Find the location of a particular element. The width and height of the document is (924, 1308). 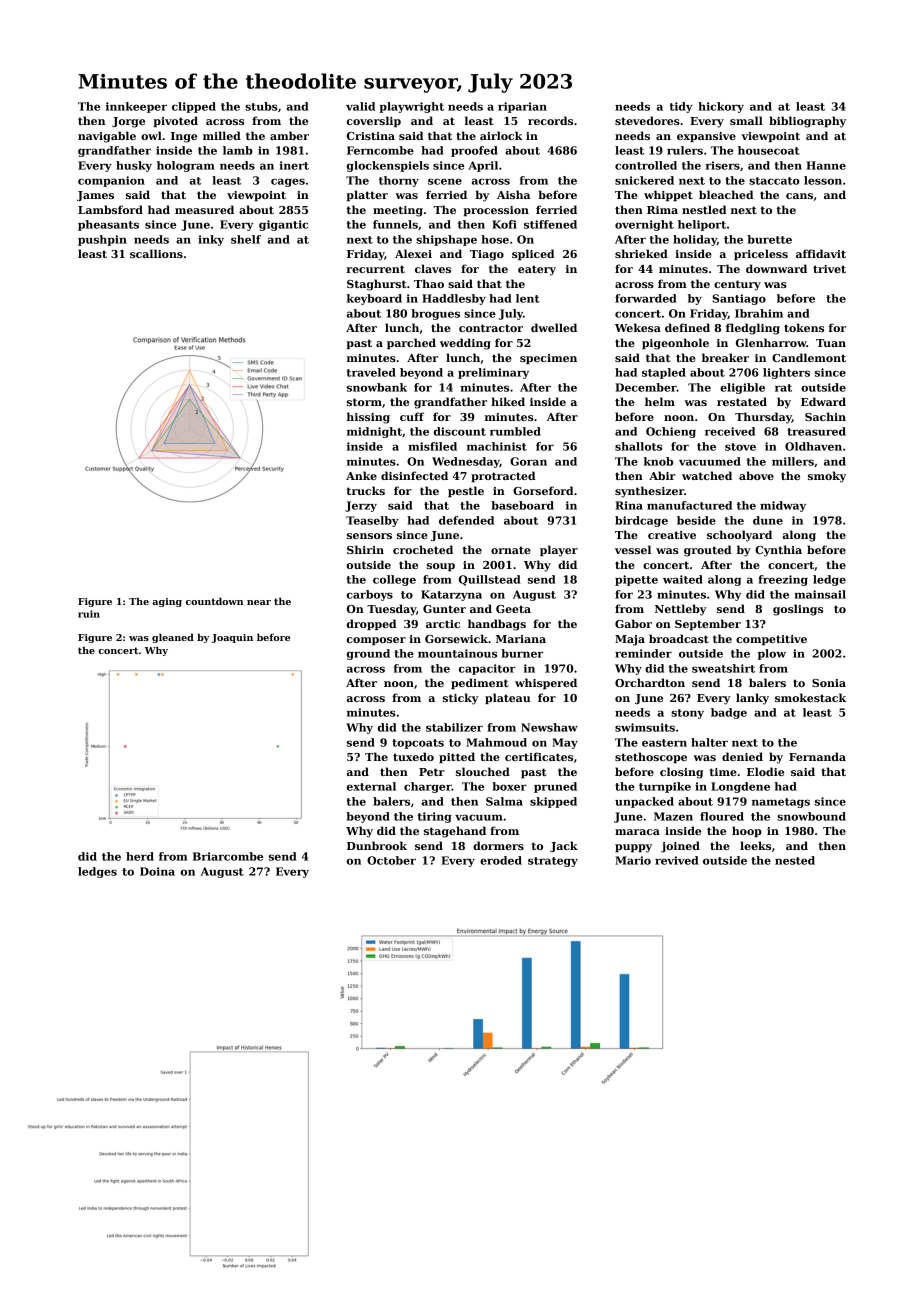

hissing is located at coordinates (368, 418).
